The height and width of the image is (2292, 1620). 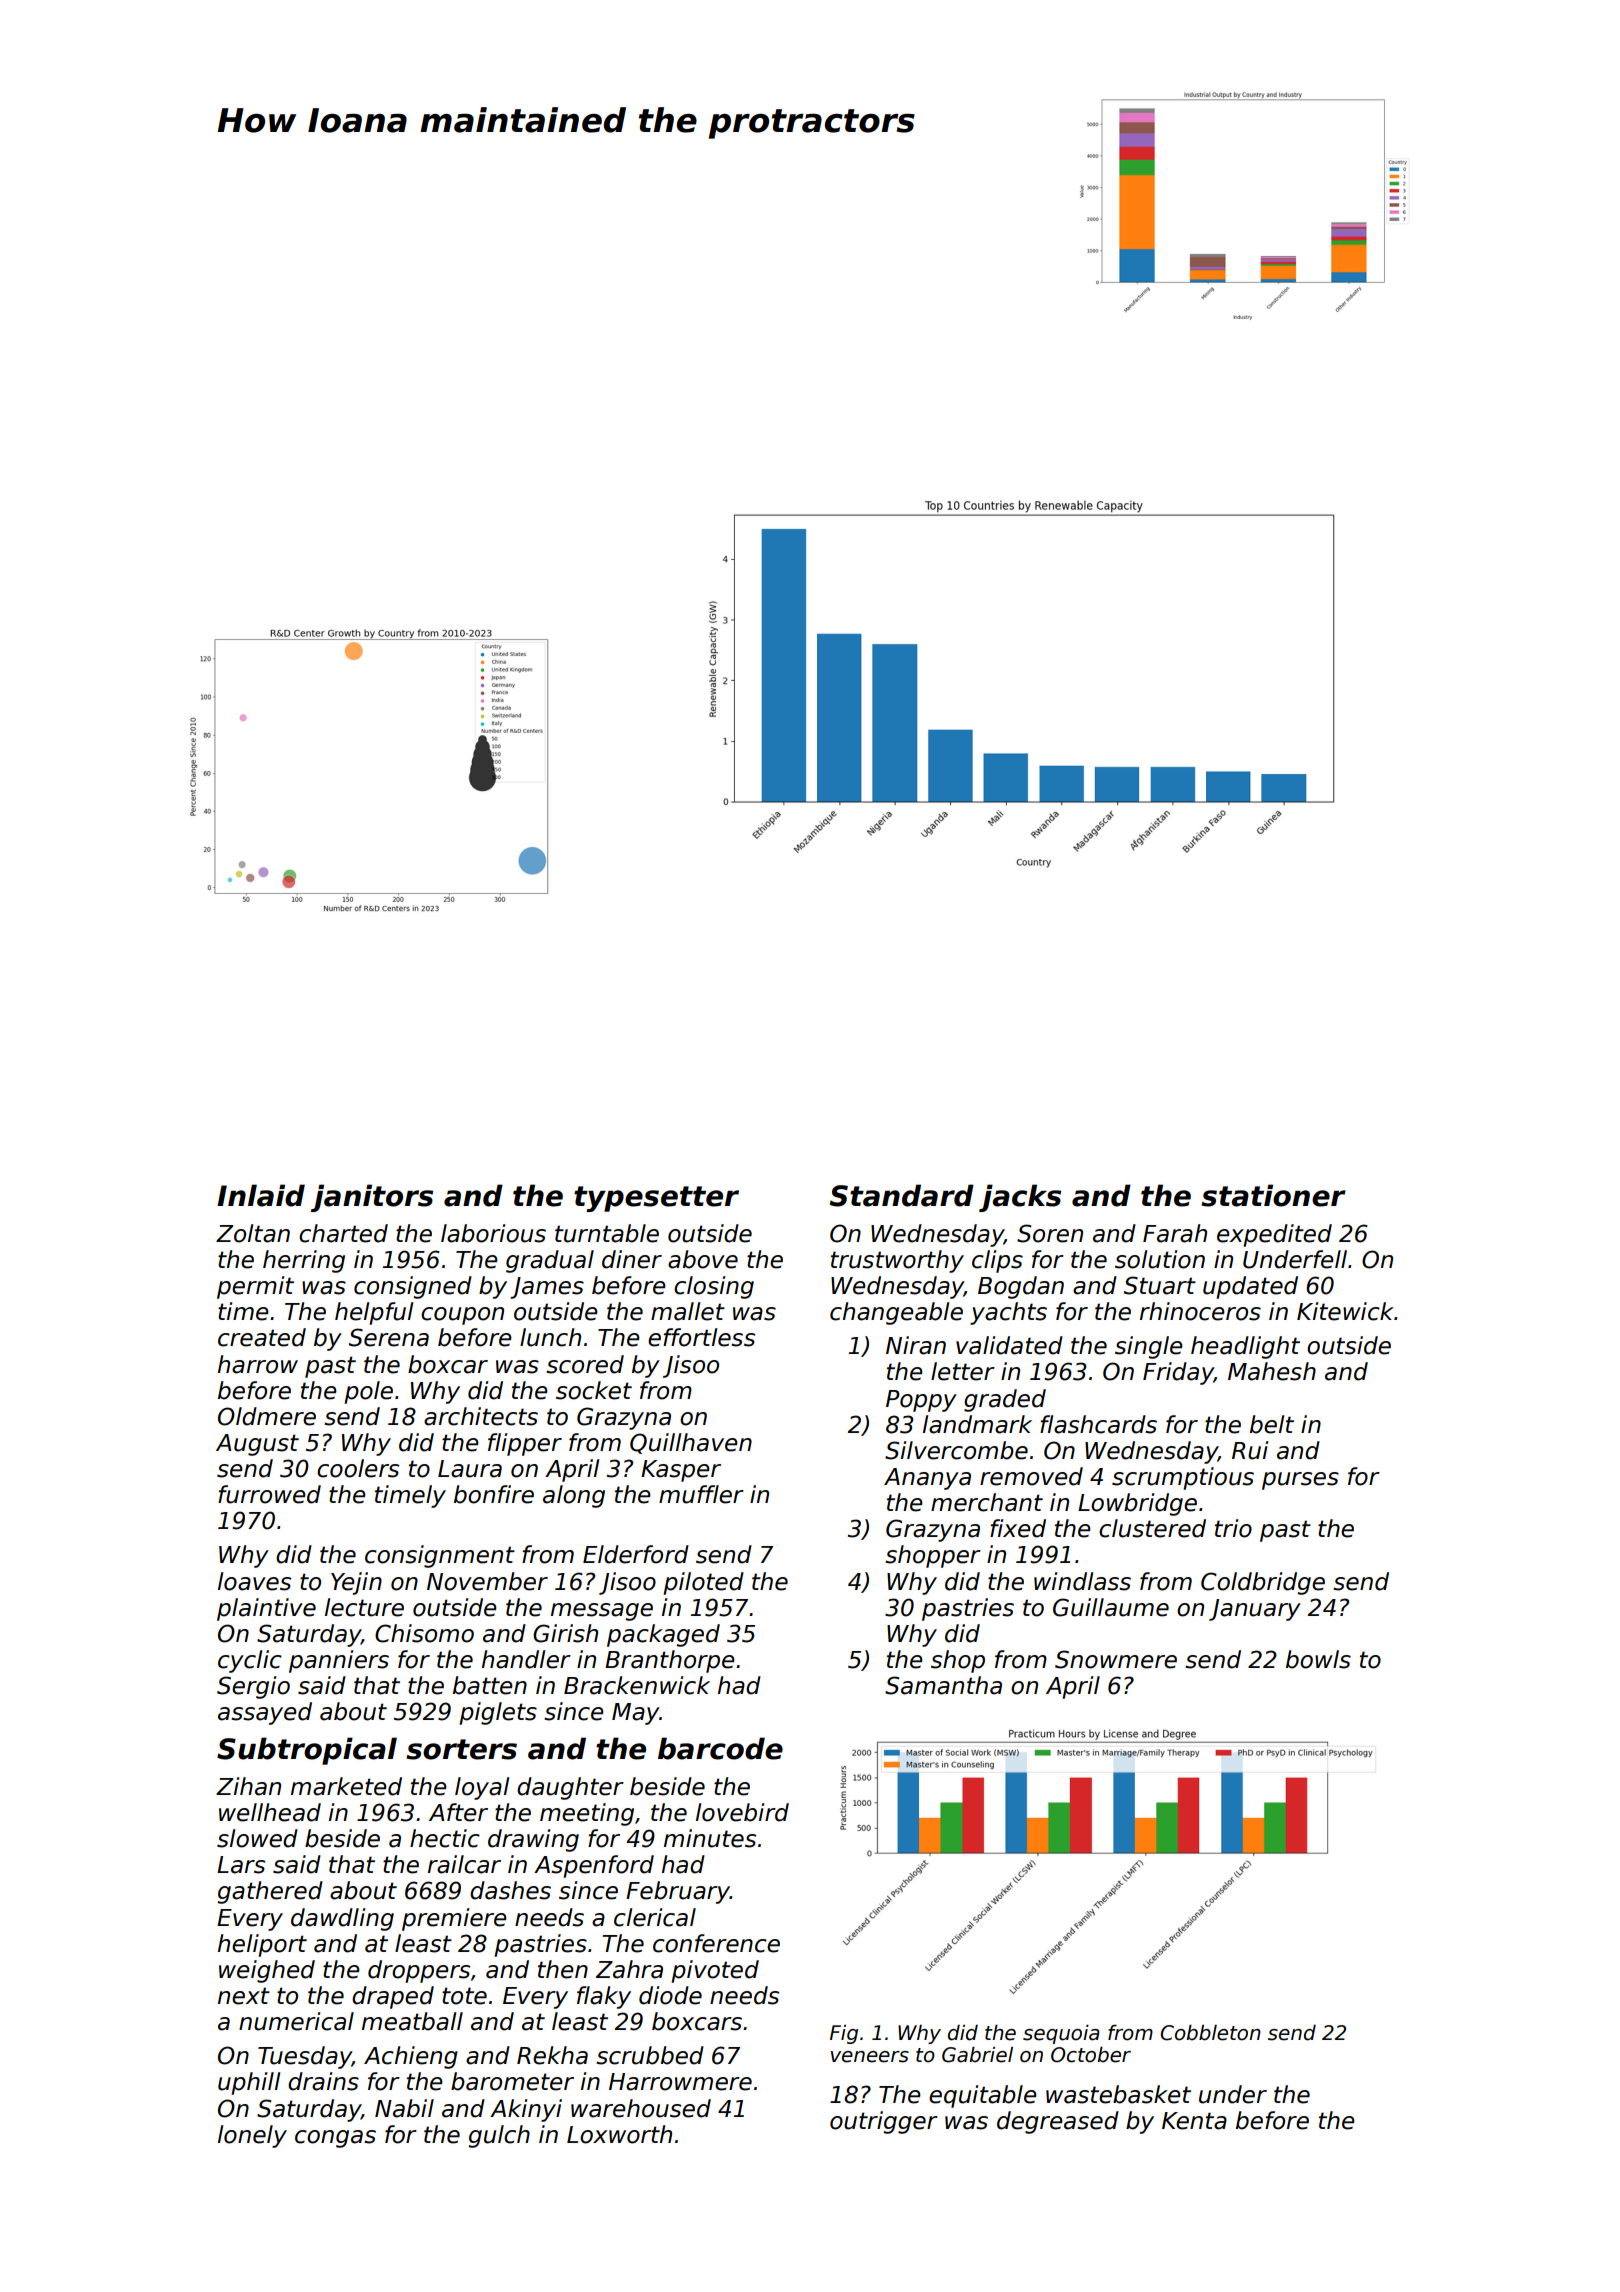 I want to click on veneers, so click(x=870, y=2057).
